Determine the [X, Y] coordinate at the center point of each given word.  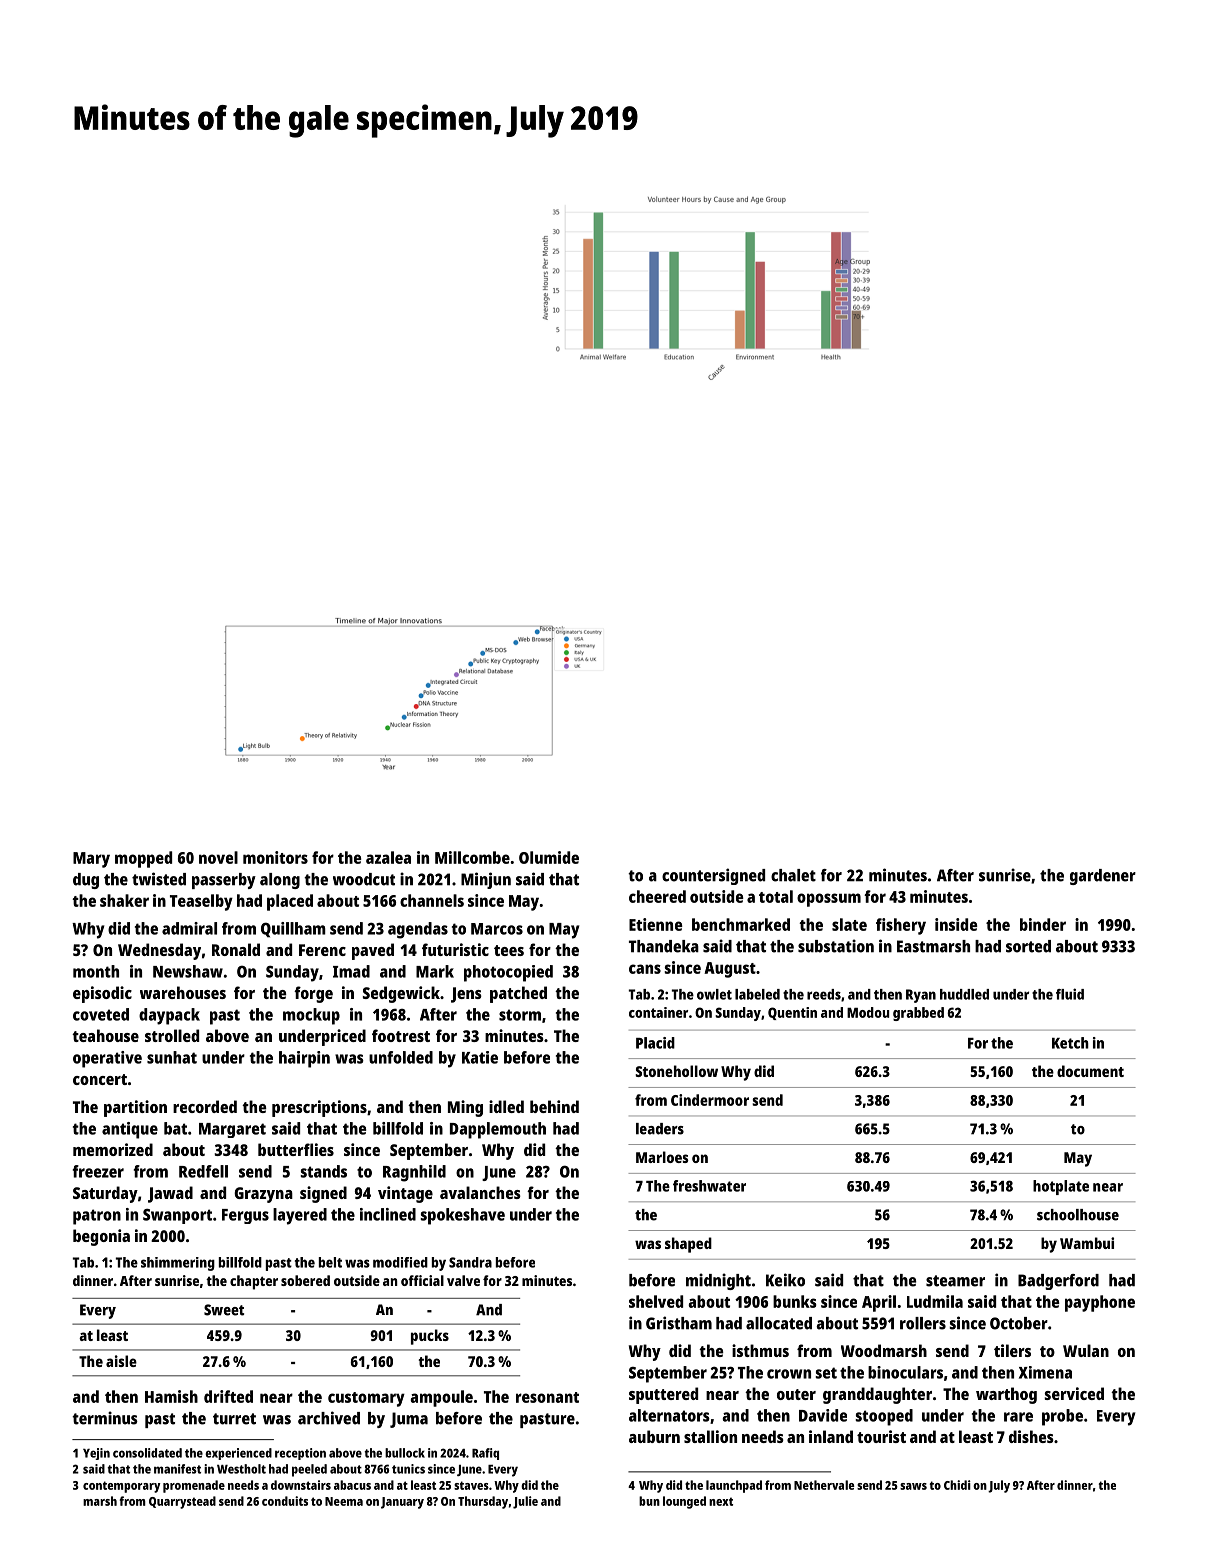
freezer [98, 1171]
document [1090, 1071]
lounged [684, 1502]
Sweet [224, 1310]
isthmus [760, 1350]
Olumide [549, 857]
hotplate [1061, 1187]
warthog [1006, 1395]
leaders [660, 1129]
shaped [688, 1245]
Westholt [241, 1469]
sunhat [172, 1057]
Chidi [957, 1485]
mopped [143, 859]
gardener [1103, 877]
